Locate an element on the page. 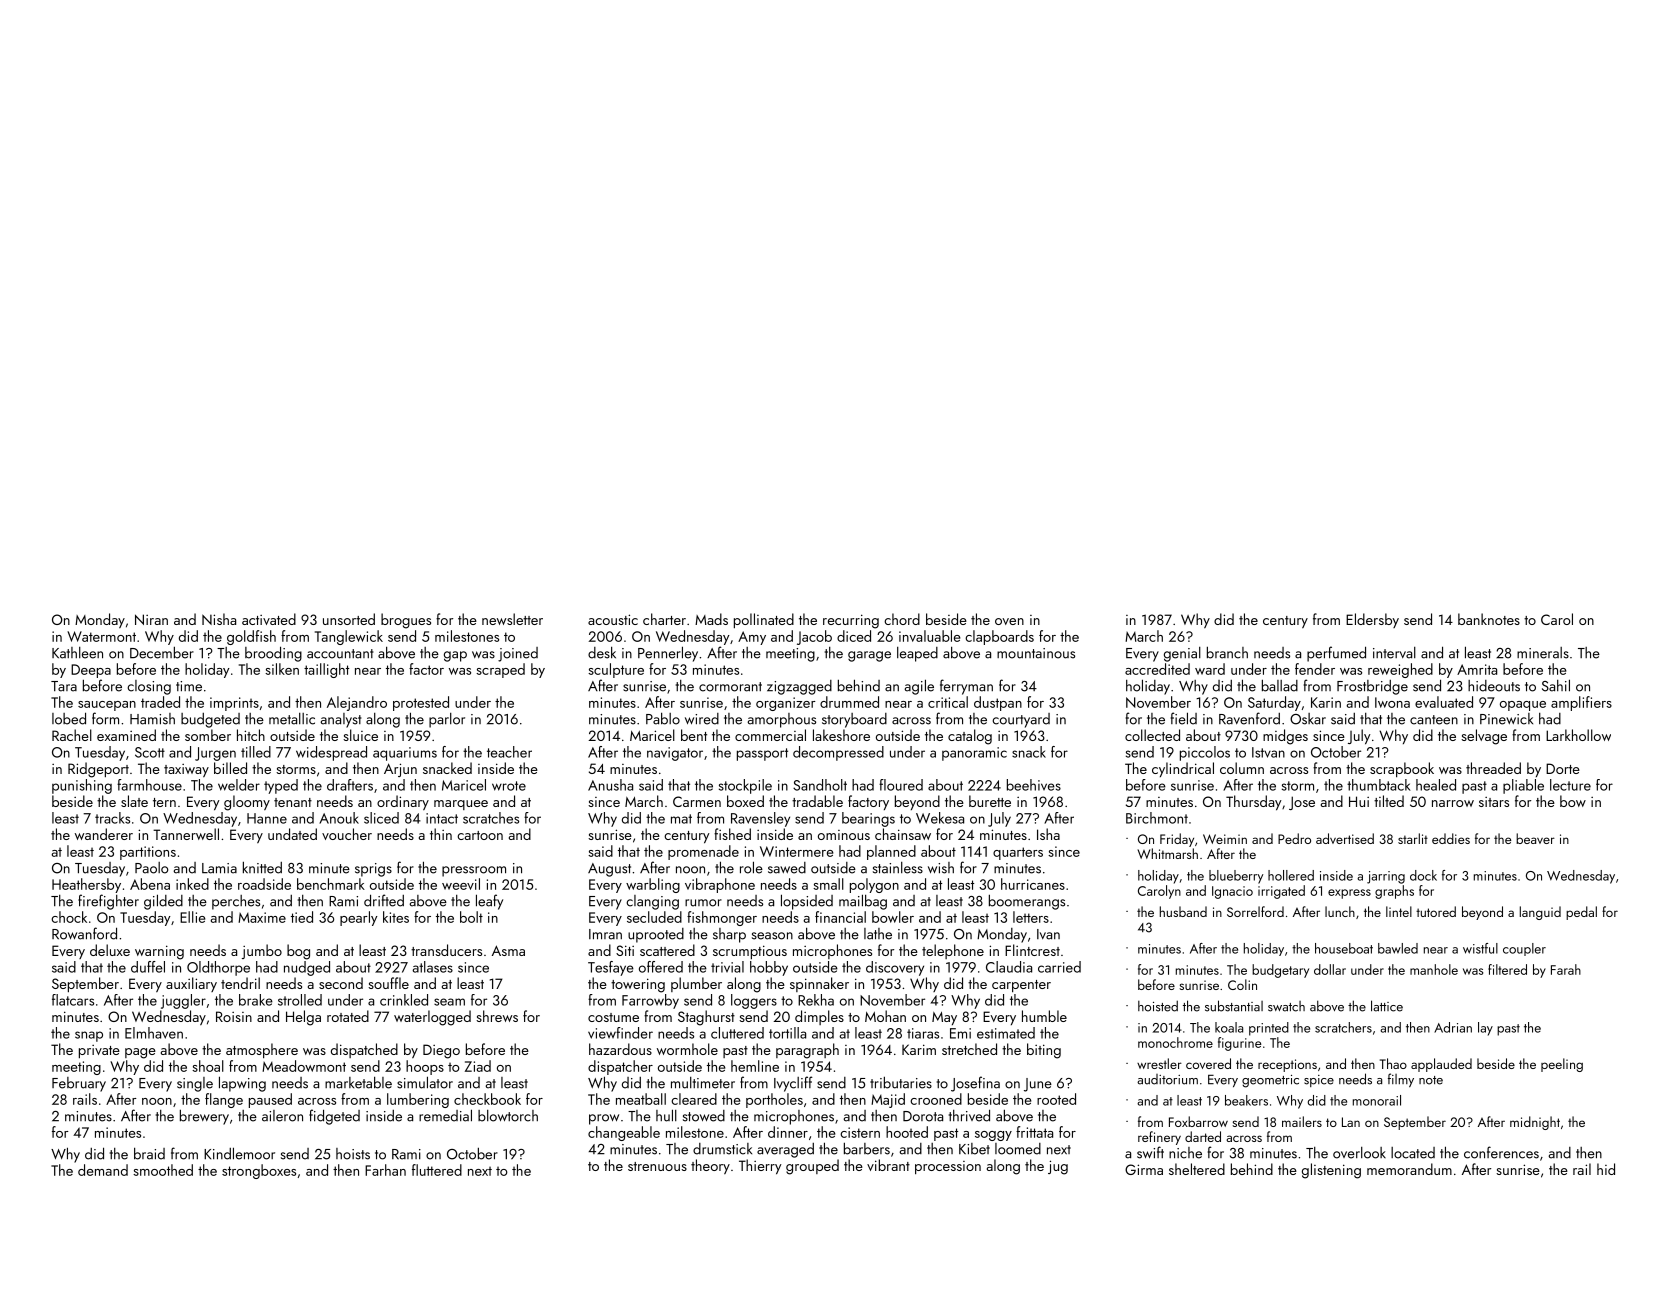  transducers is located at coordinates (446, 950).
